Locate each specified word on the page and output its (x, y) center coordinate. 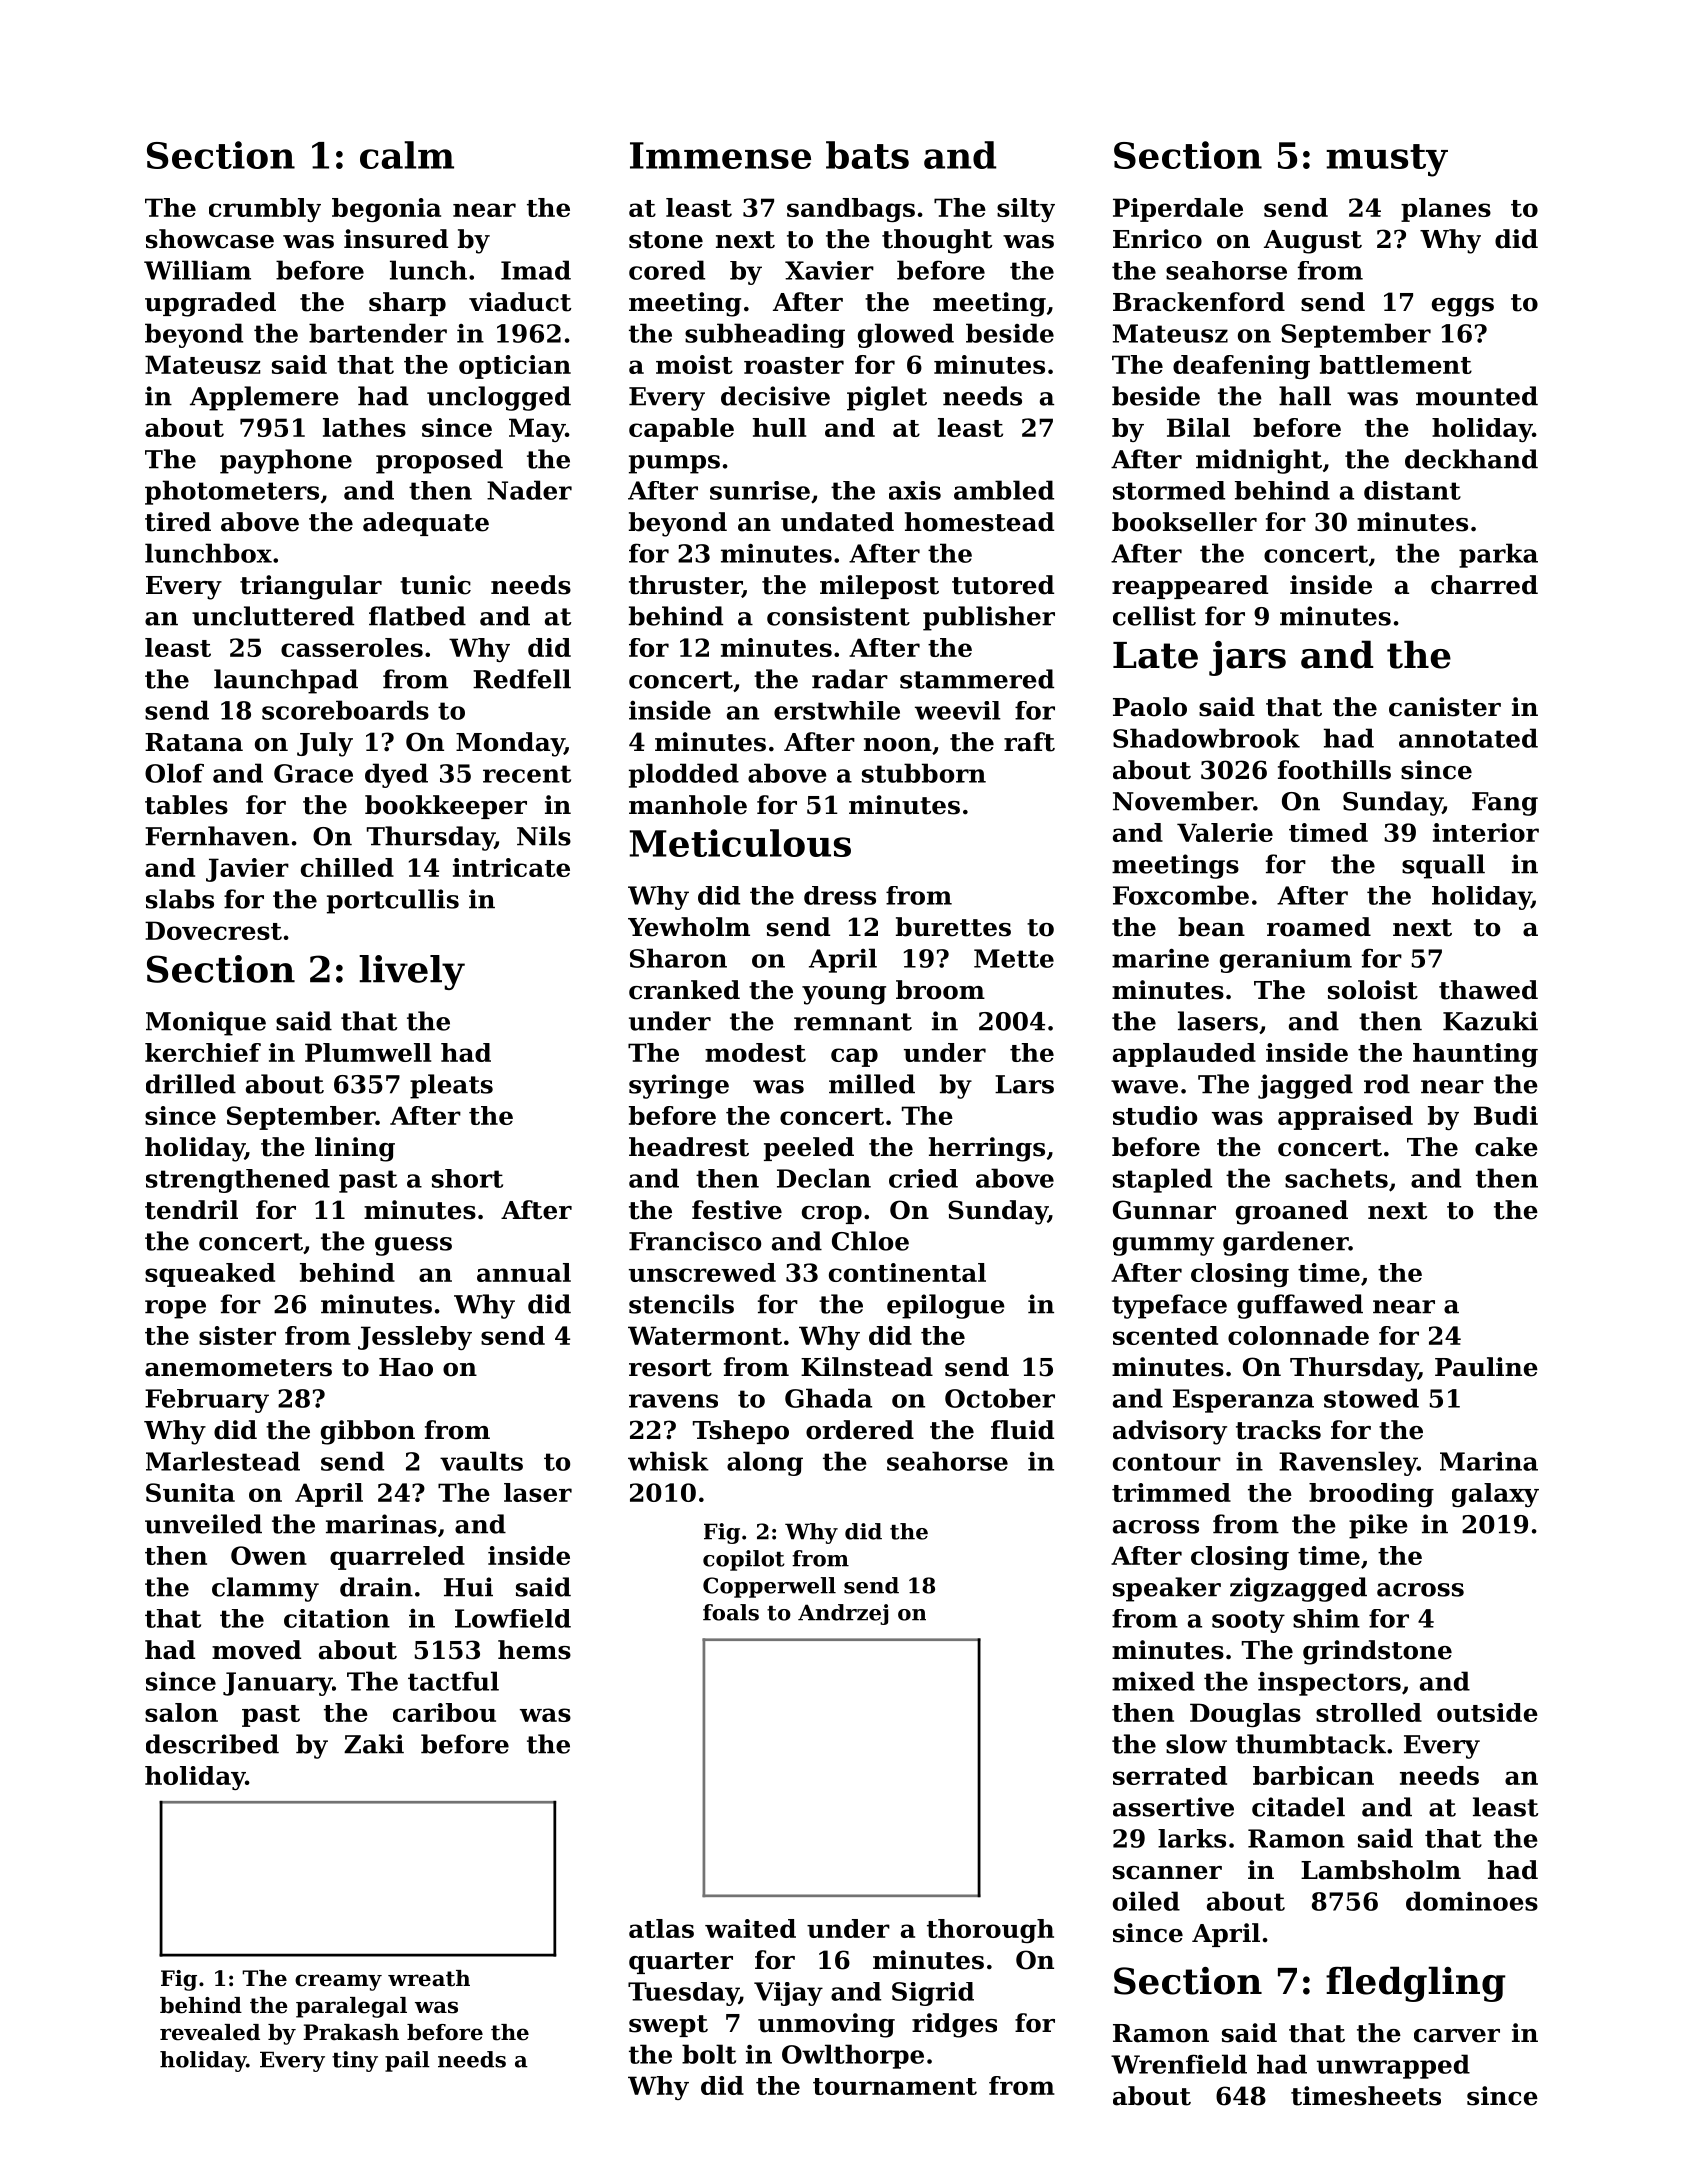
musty (1387, 160)
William (197, 270)
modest (755, 1052)
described (212, 1744)
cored (667, 270)
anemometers (238, 1368)
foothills (1334, 770)
